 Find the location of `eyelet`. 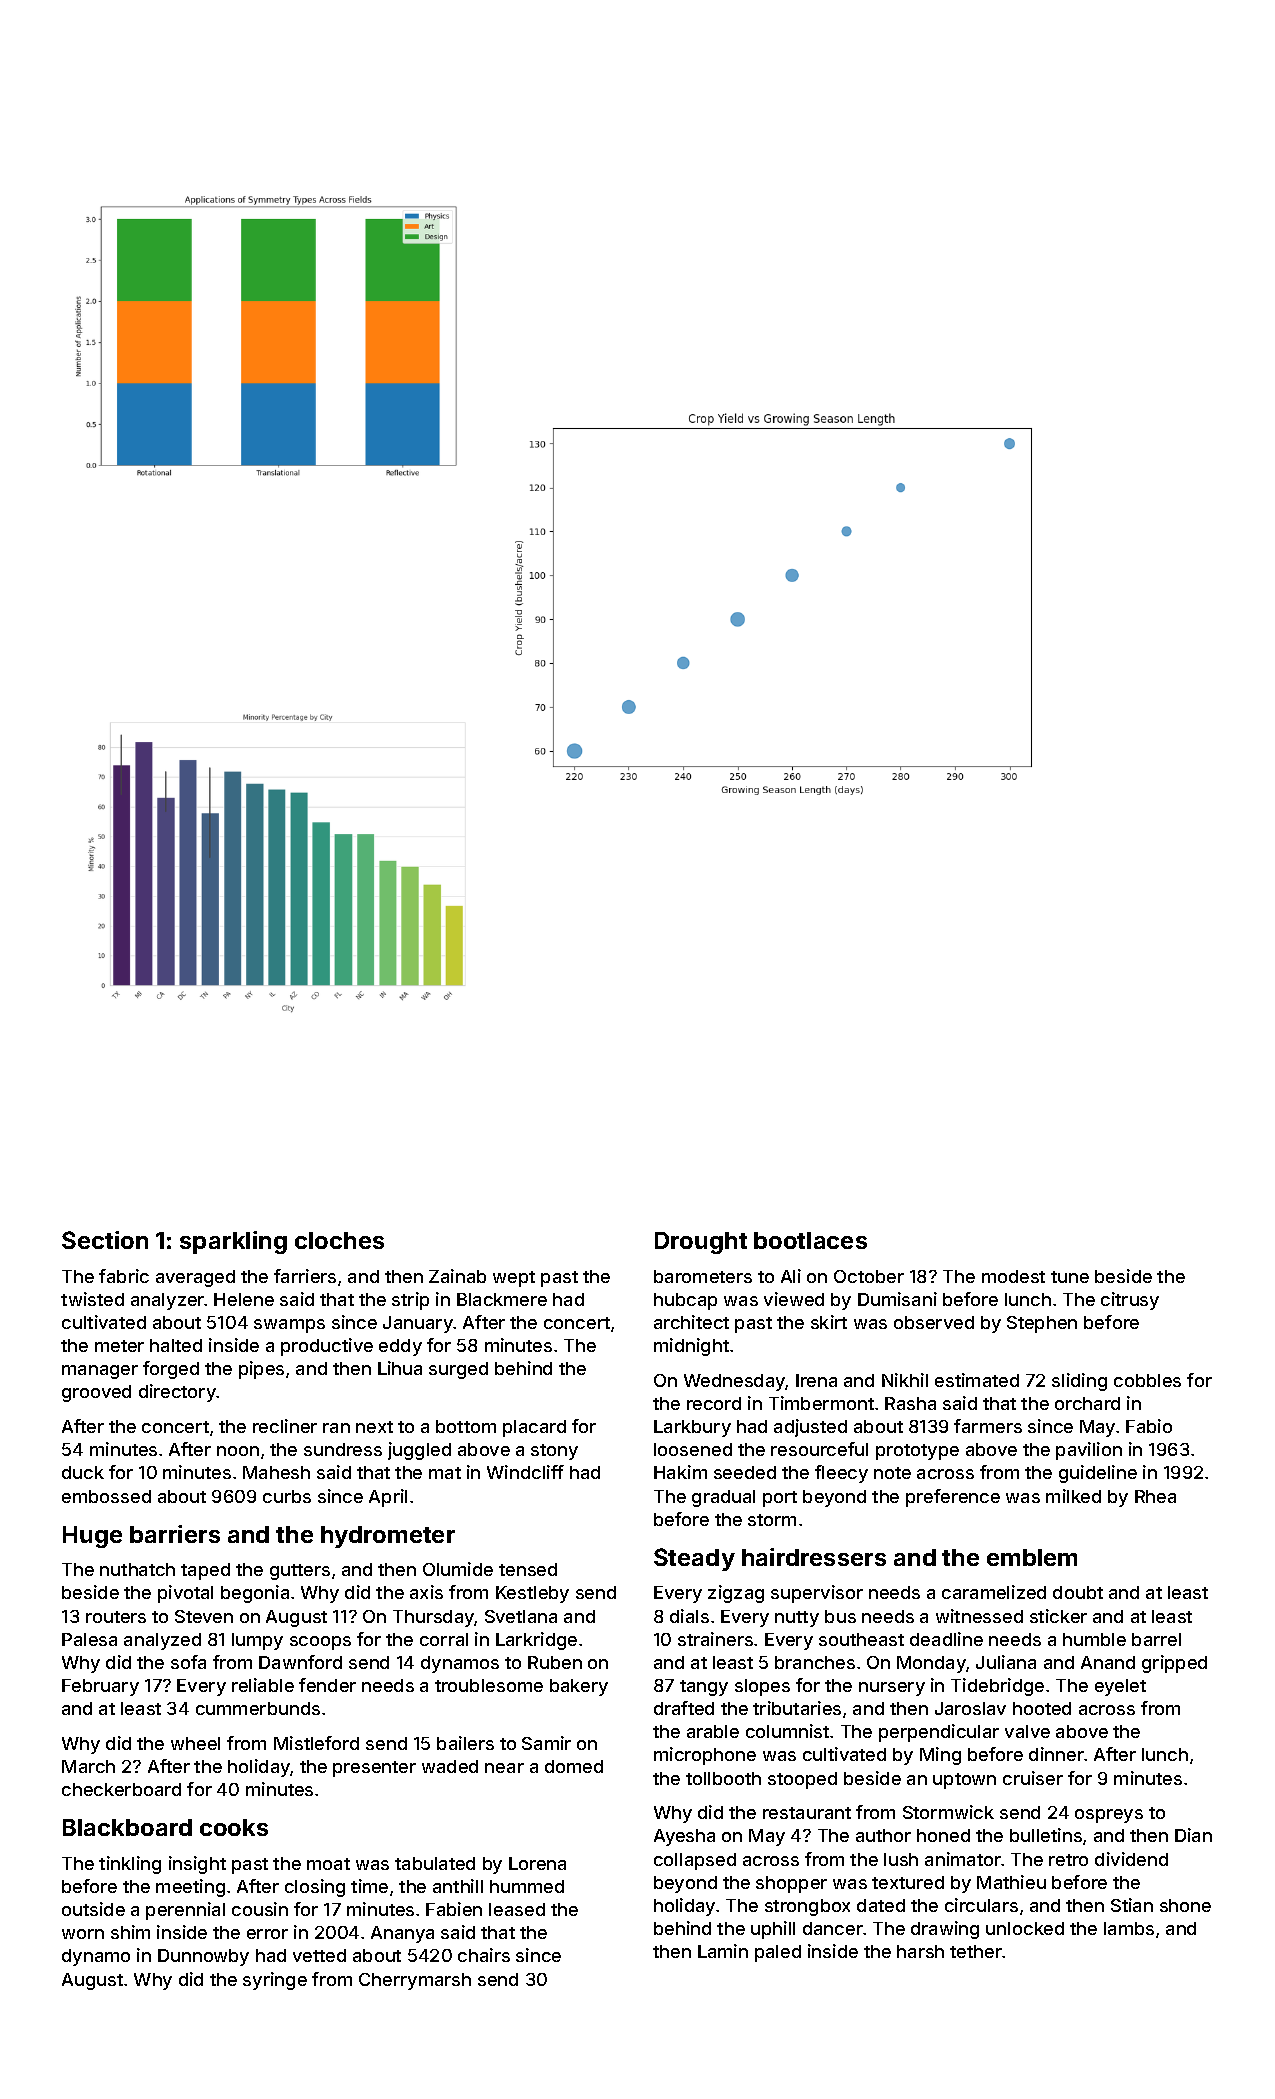

eyelet is located at coordinates (1120, 1687).
